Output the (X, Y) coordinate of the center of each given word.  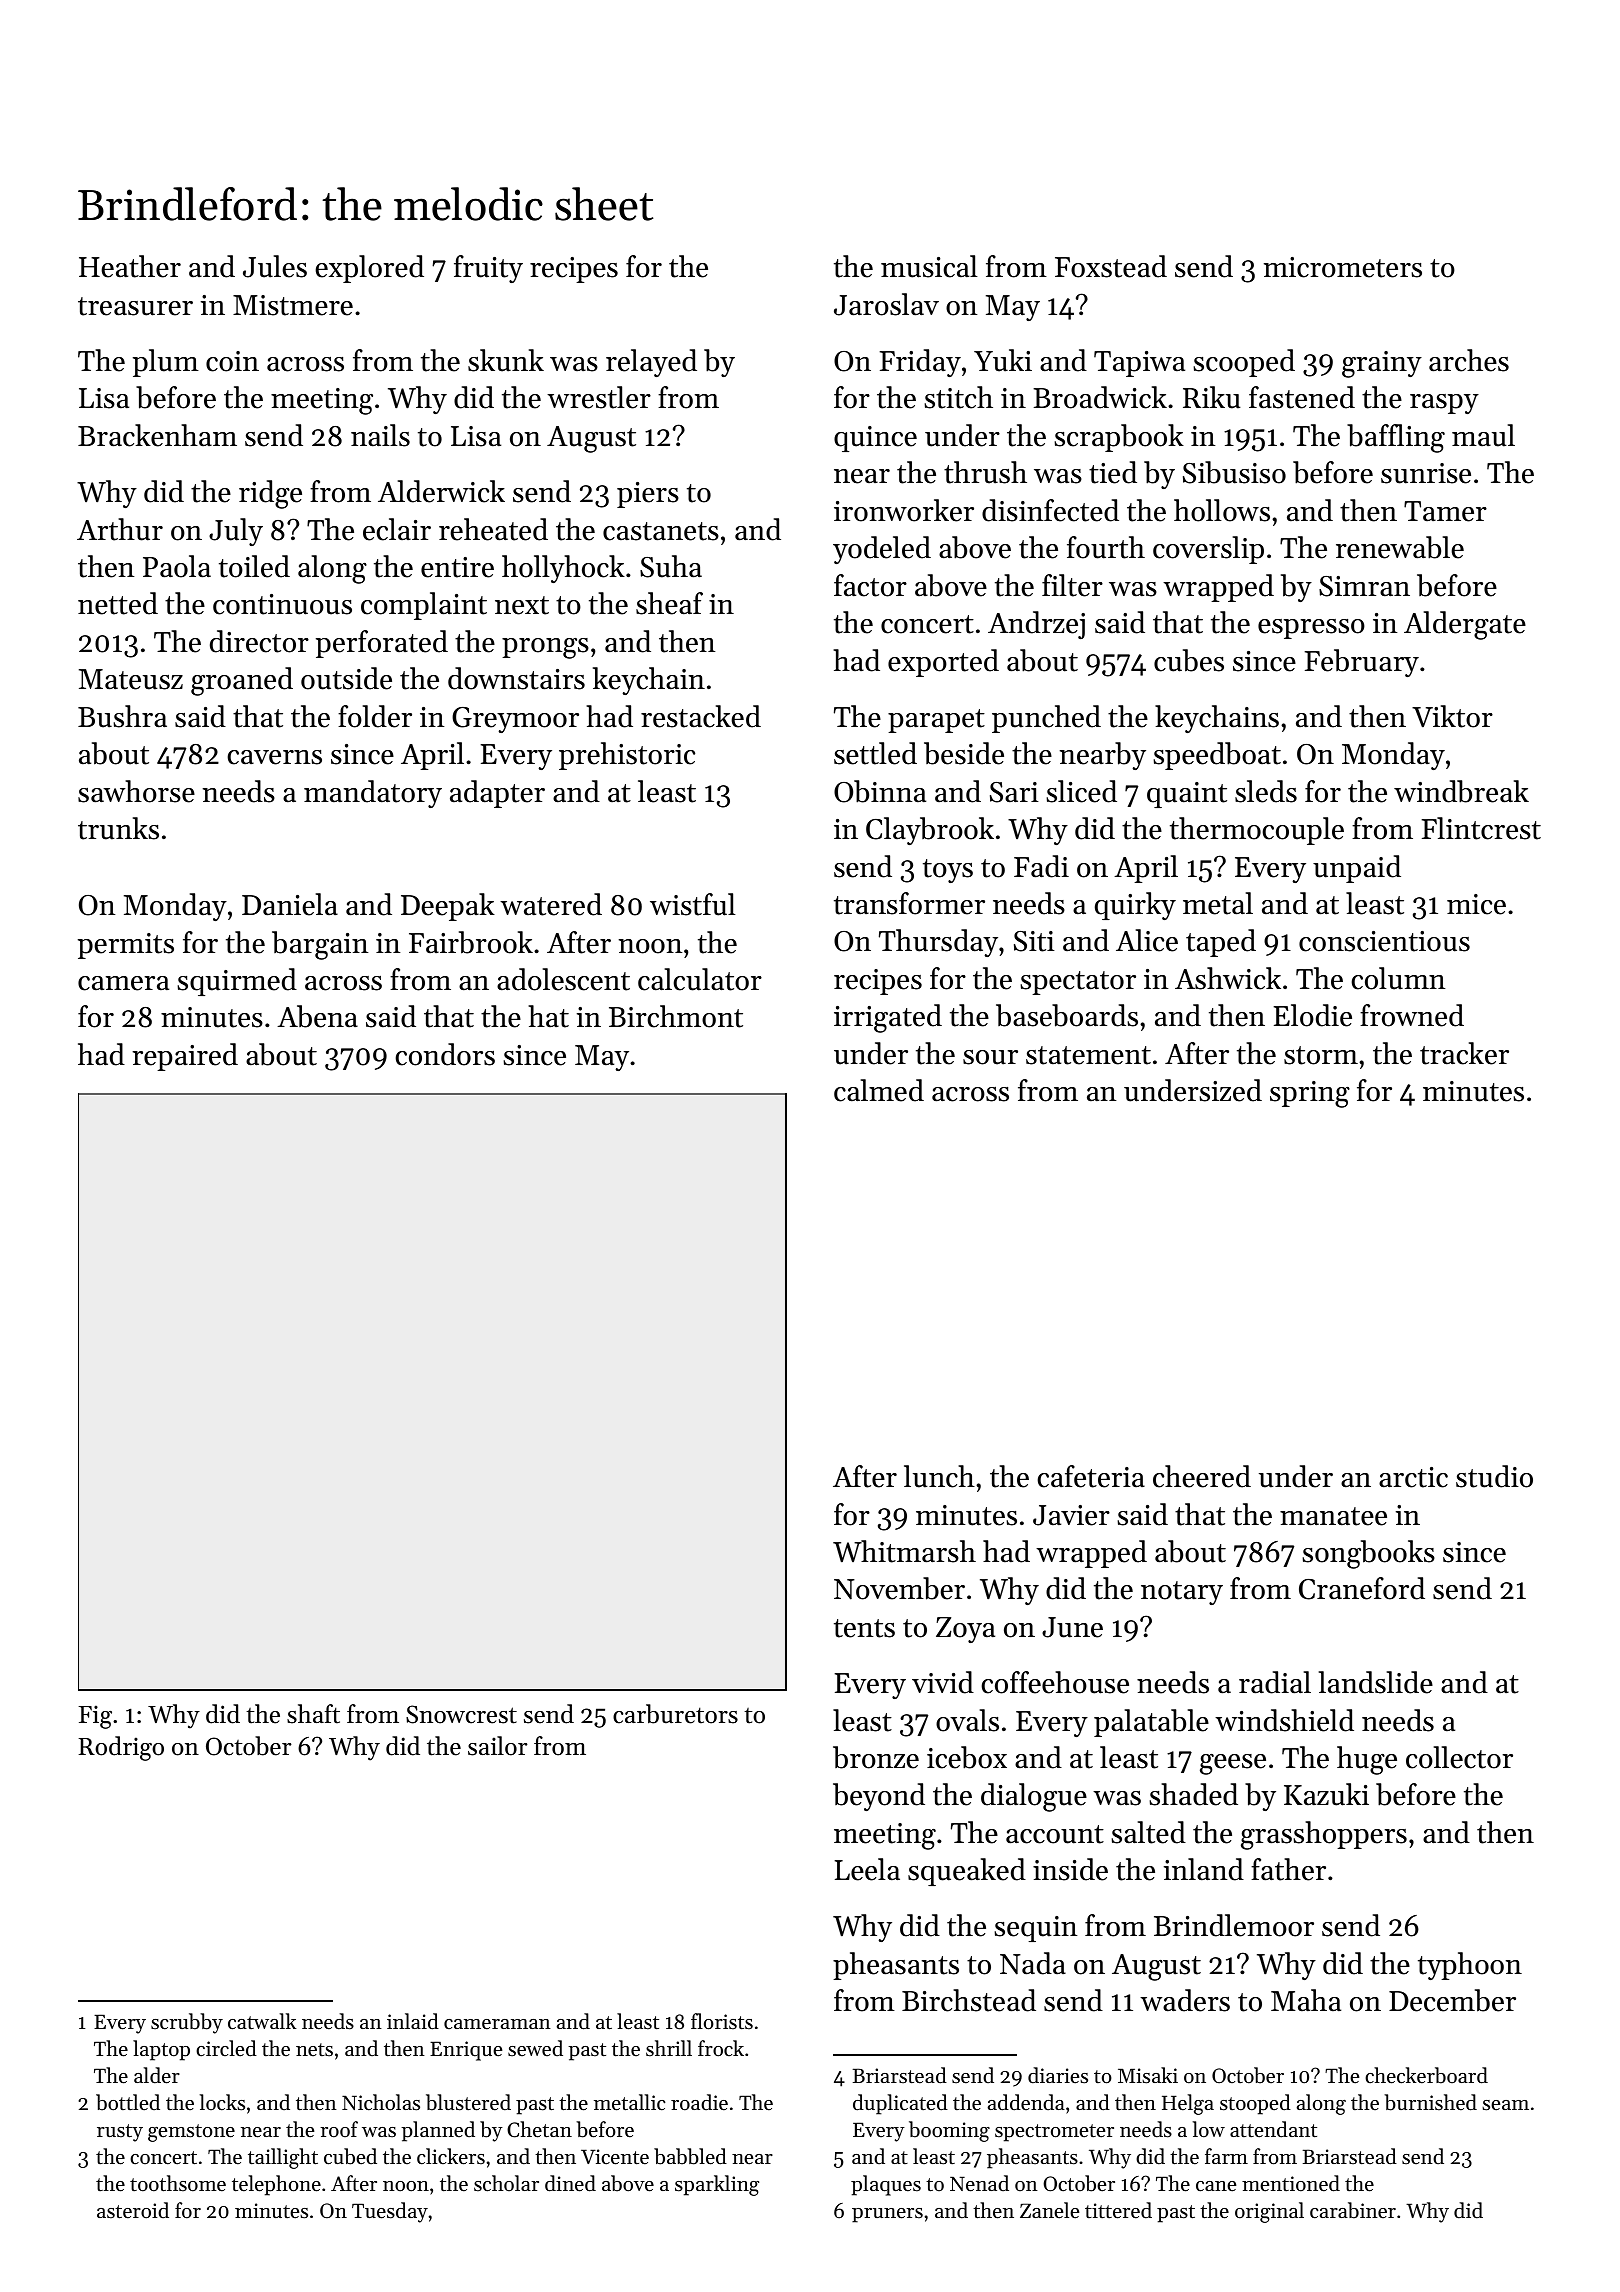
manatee (1333, 1516)
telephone (276, 2185)
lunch (939, 1476)
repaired (185, 1057)
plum (166, 363)
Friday (920, 363)
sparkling (717, 2185)
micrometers (1343, 267)
